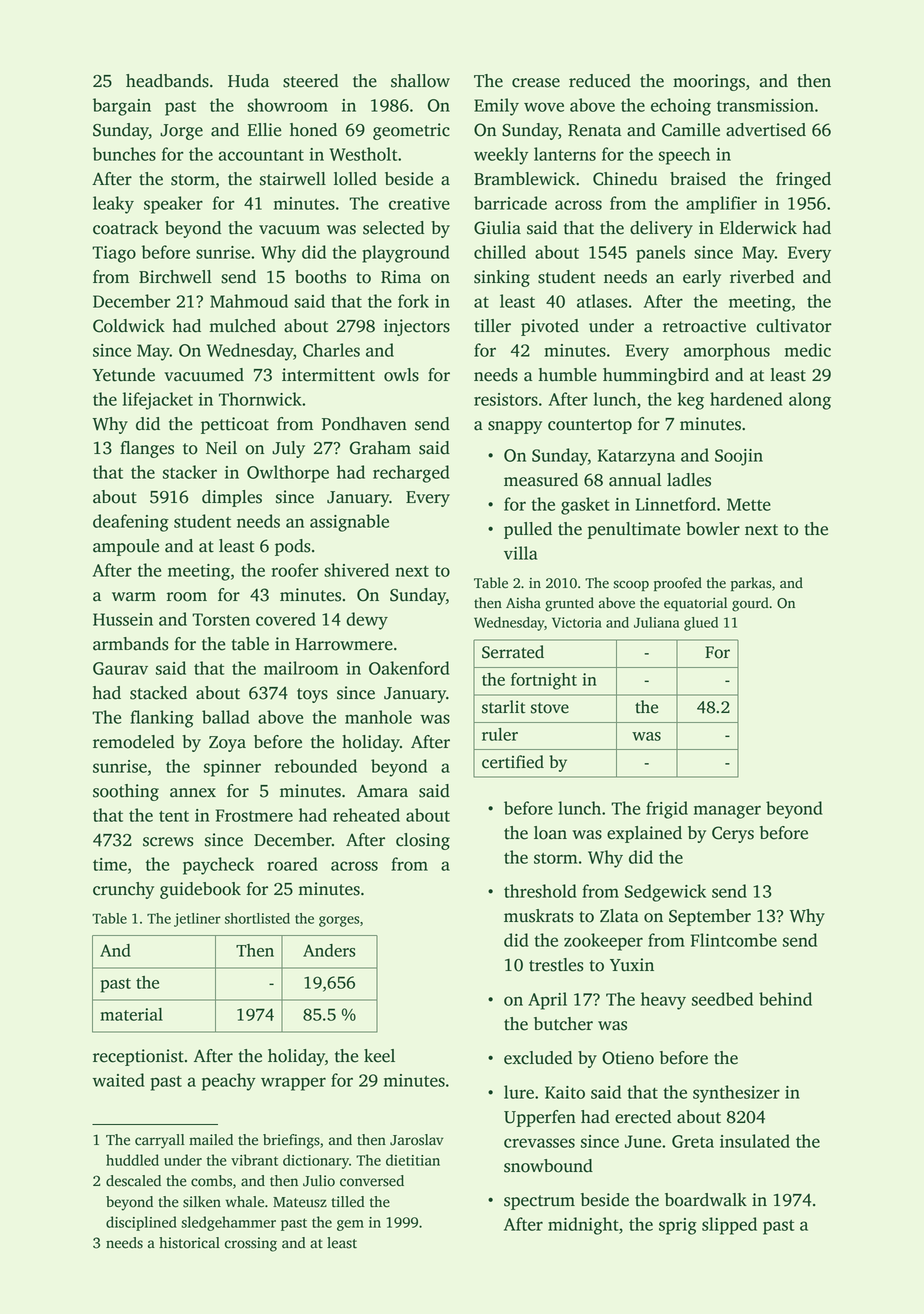 This document has height=1314, width=924. What do you see at coordinates (197, 920) in the document?
I see `jetliner` at bounding box center [197, 920].
